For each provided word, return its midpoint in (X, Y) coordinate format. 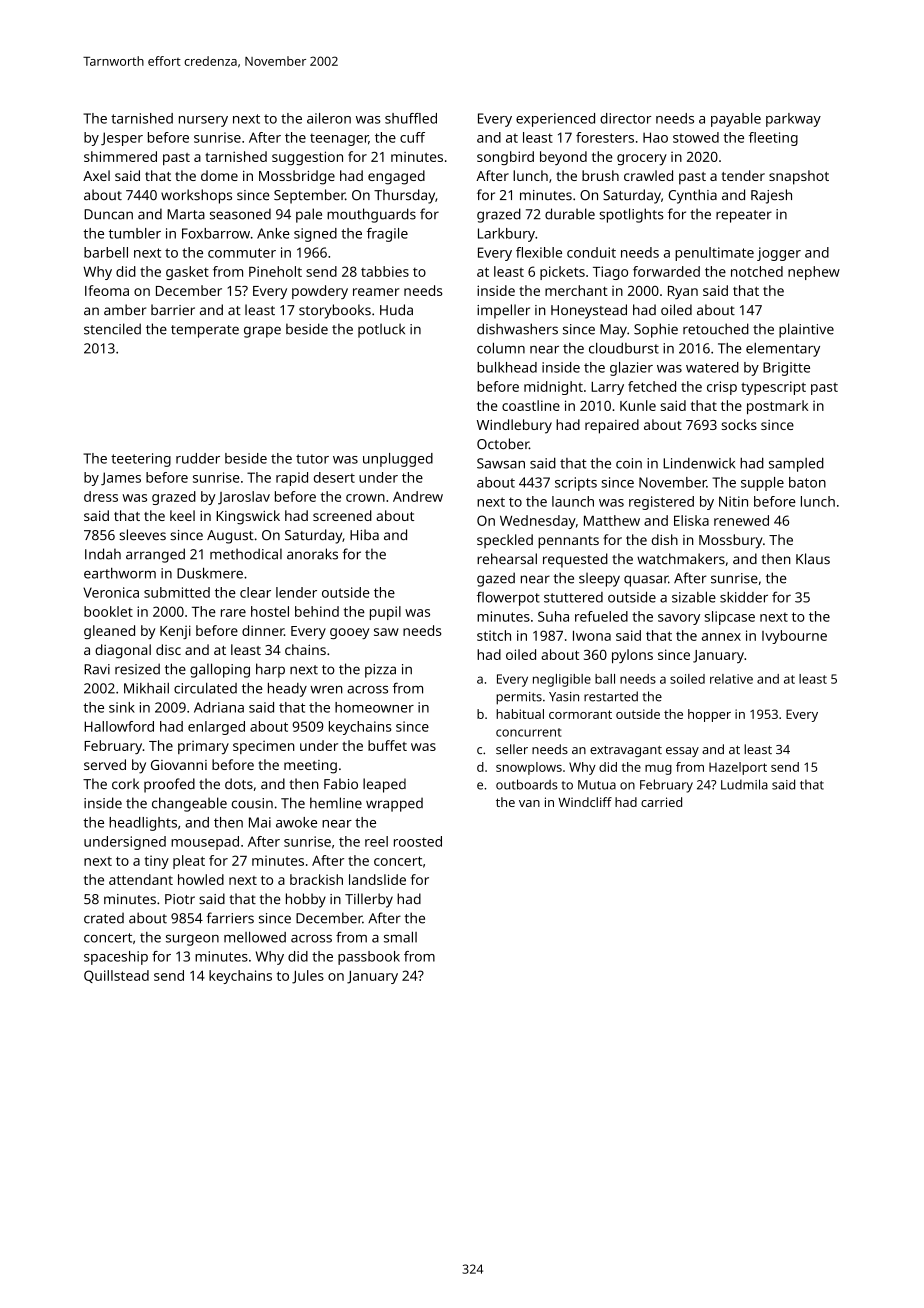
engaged (396, 177)
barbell (106, 252)
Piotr (180, 899)
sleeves (142, 535)
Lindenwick (699, 463)
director (625, 118)
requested (575, 560)
